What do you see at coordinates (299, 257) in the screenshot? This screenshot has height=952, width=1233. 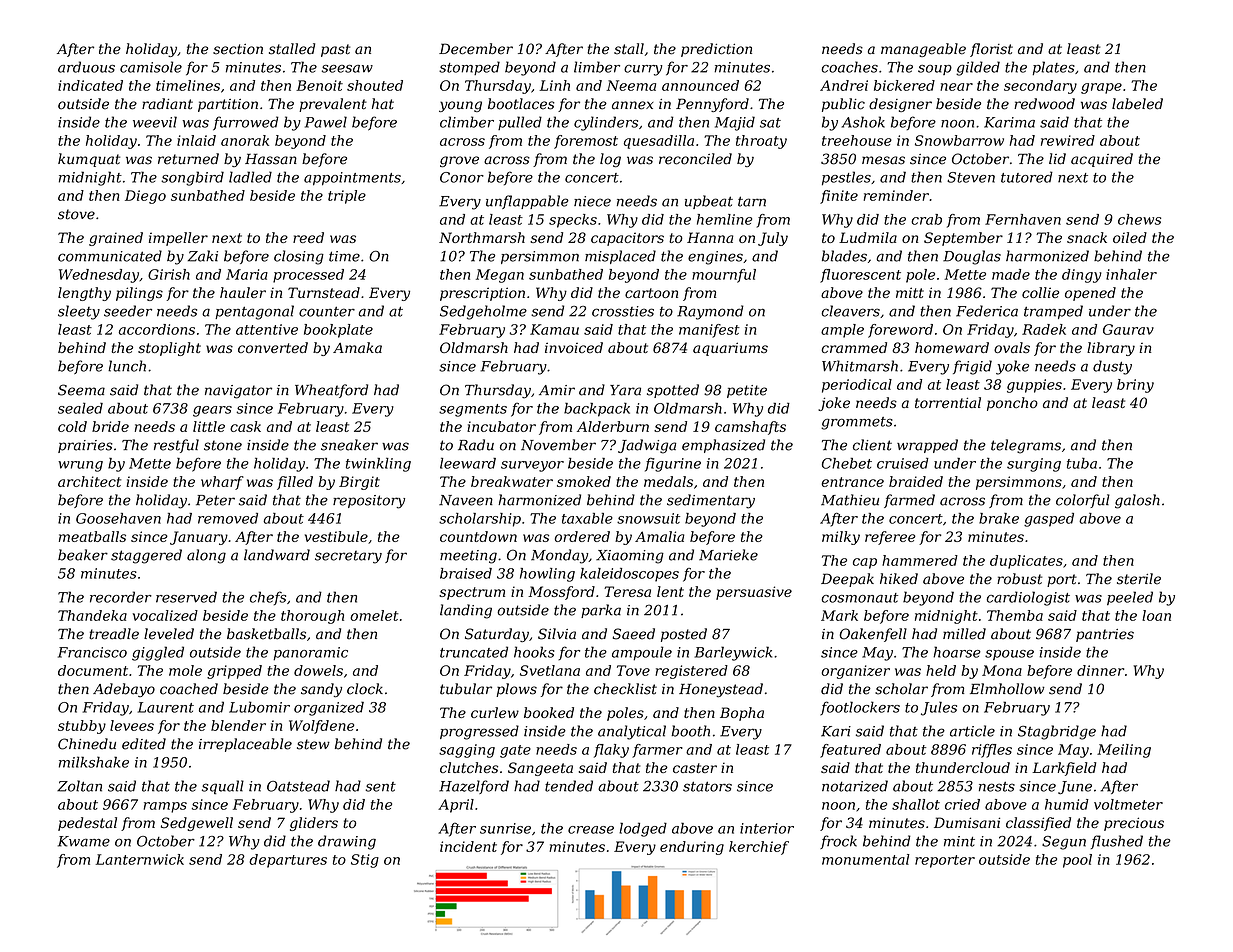 I see `closing` at bounding box center [299, 257].
